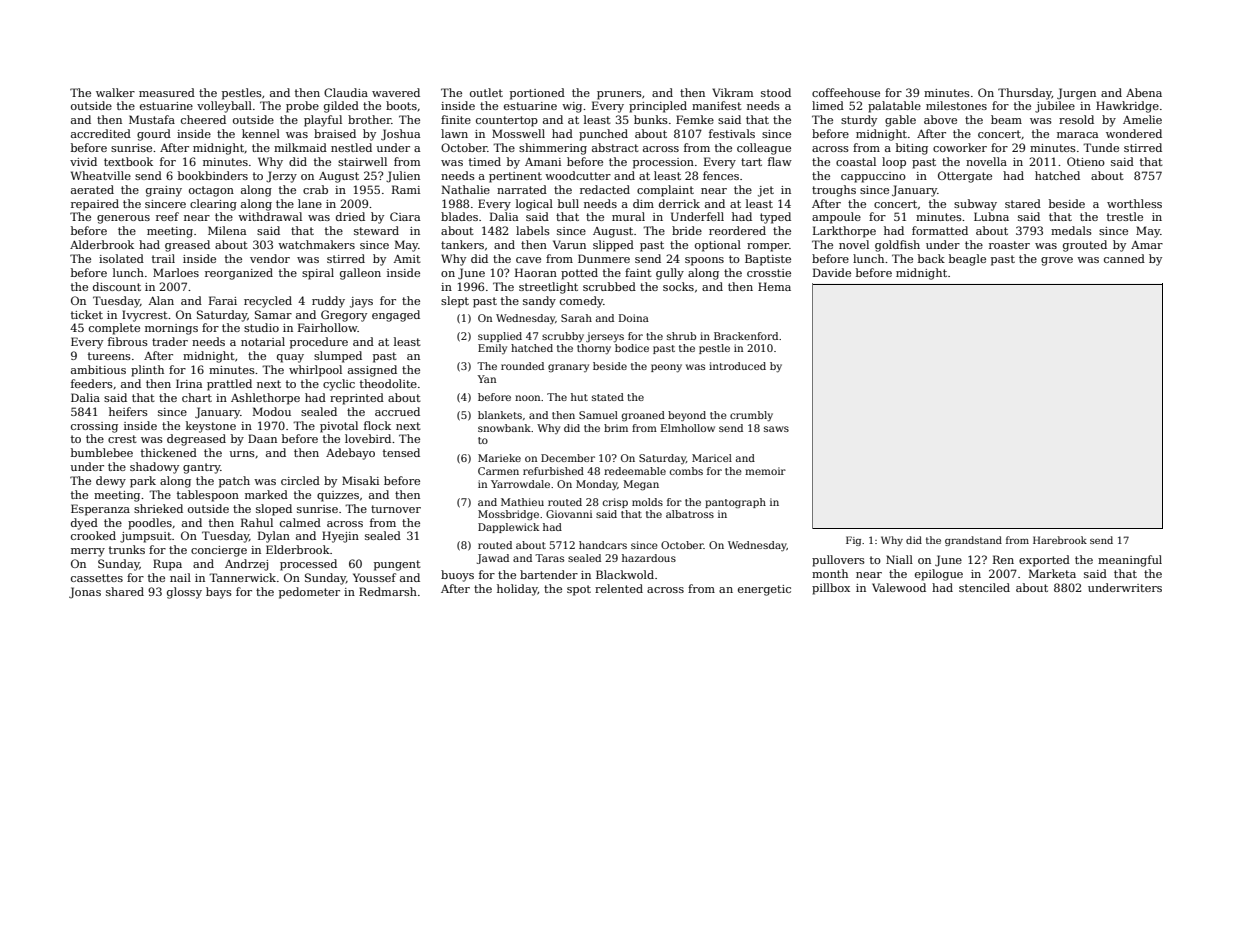 Image resolution: width=1233 pixels, height=952 pixels. I want to click on optional, so click(718, 246).
